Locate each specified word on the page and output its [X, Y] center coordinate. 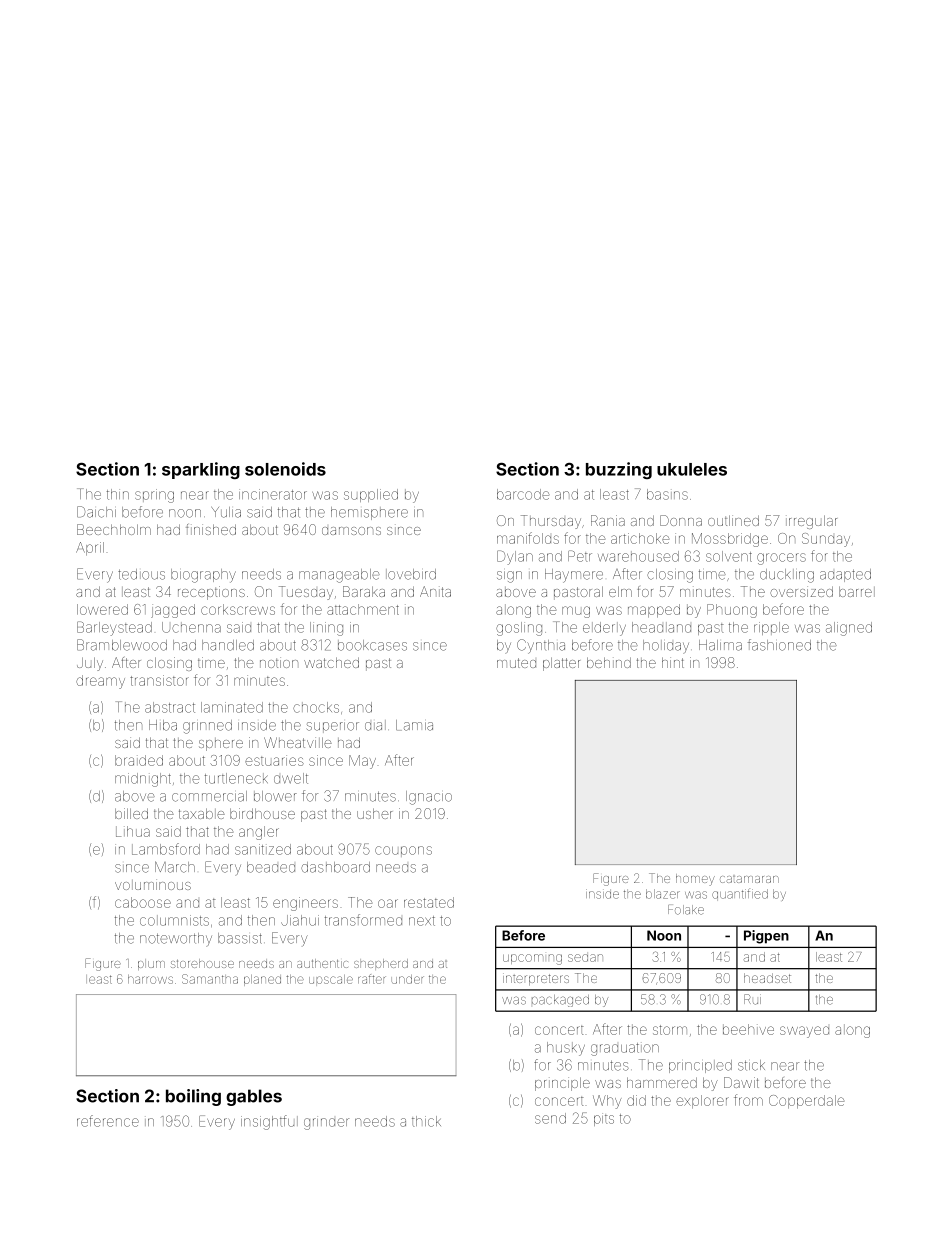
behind [609, 662]
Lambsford [166, 849]
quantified [740, 894]
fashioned [779, 645]
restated [429, 902]
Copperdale [806, 1102]
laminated [232, 707]
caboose [143, 902]
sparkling [201, 470]
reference [108, 1121]
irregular [811, 522]
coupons [403, 851]
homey [695, 880]
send [550, 1118]
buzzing [619, 470]
